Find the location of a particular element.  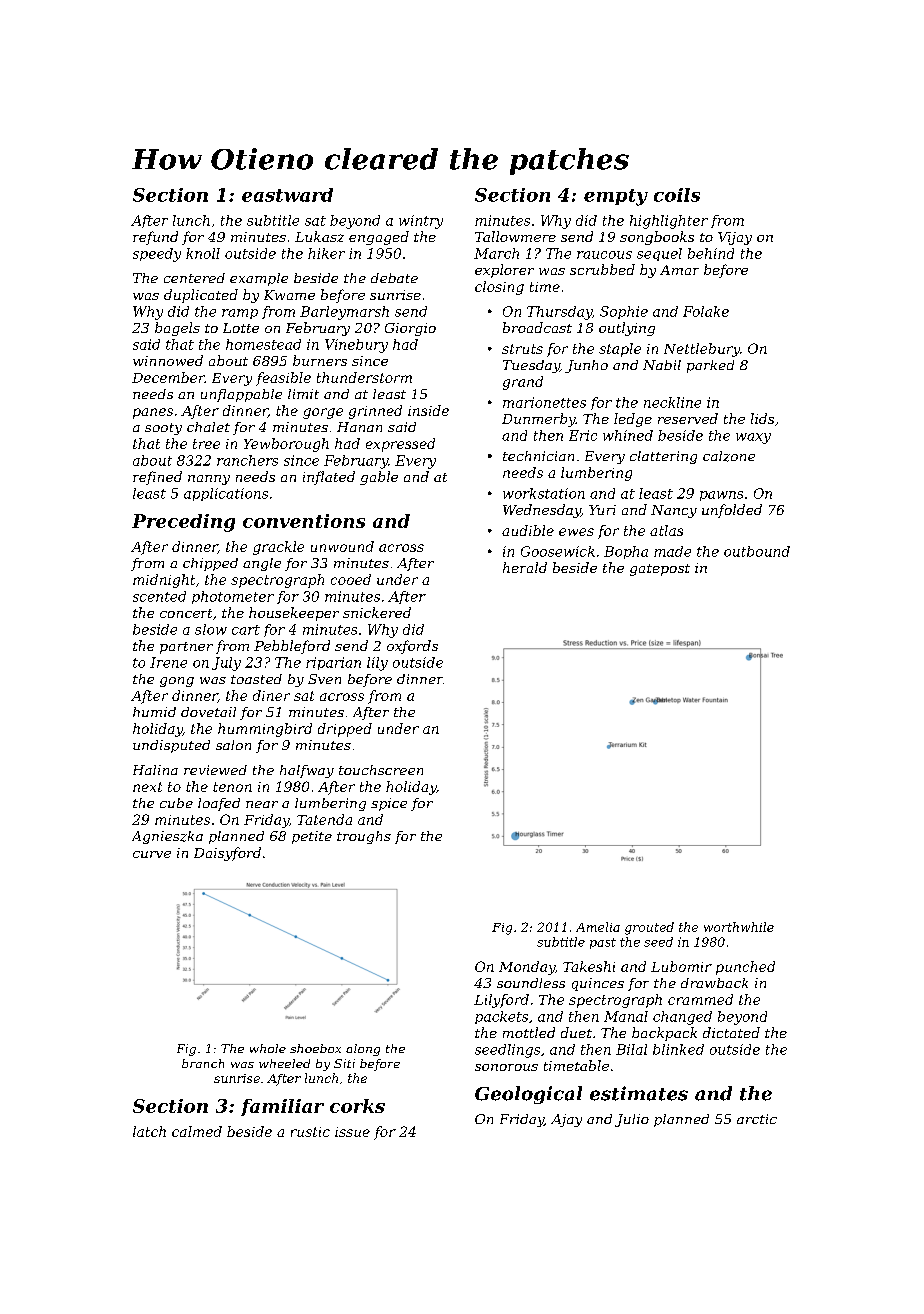

closing is located at coordinates (499, 288).
